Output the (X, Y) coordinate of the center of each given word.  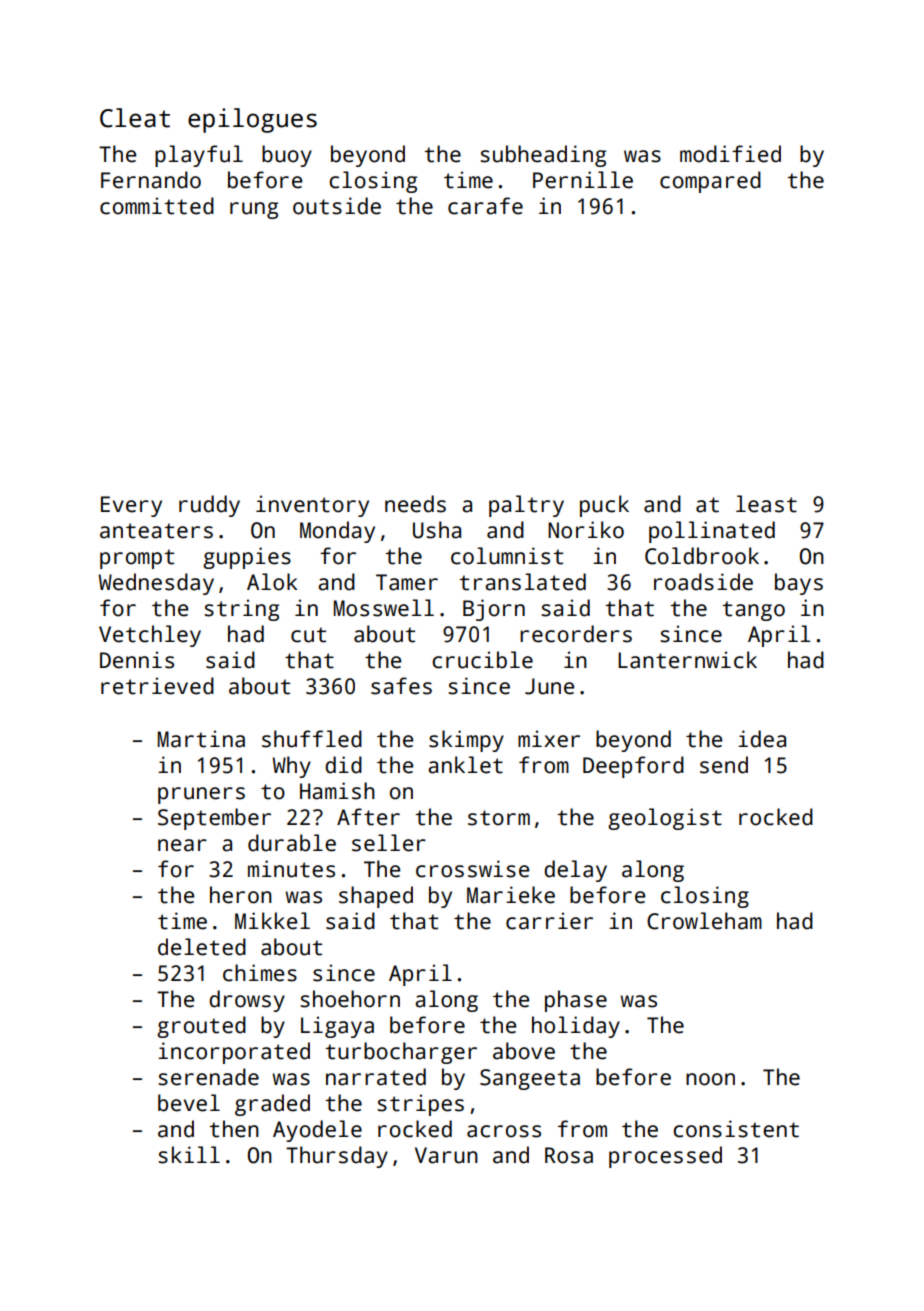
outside (337, 206)
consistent (736, 1129)
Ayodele (317, 1131)
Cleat (135, 118)
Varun (446, 1155)
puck (604, 506)
